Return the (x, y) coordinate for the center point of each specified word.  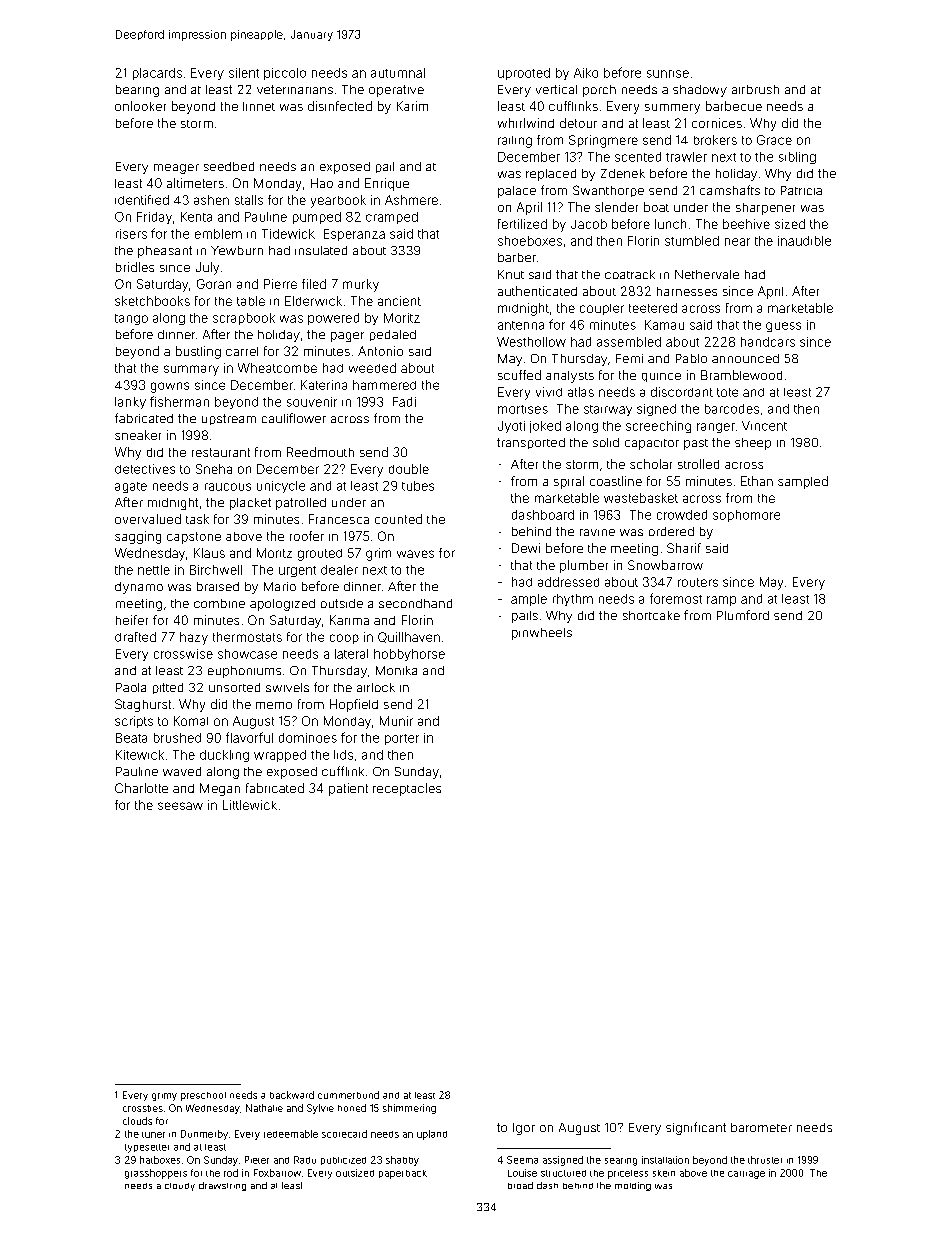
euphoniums (244, 672)
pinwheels (542, 634)
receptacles (407, 789)
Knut (511, 274)
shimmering (409, 1109)
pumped (317, 218)
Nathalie (264, 1108)
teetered (653, 308)
